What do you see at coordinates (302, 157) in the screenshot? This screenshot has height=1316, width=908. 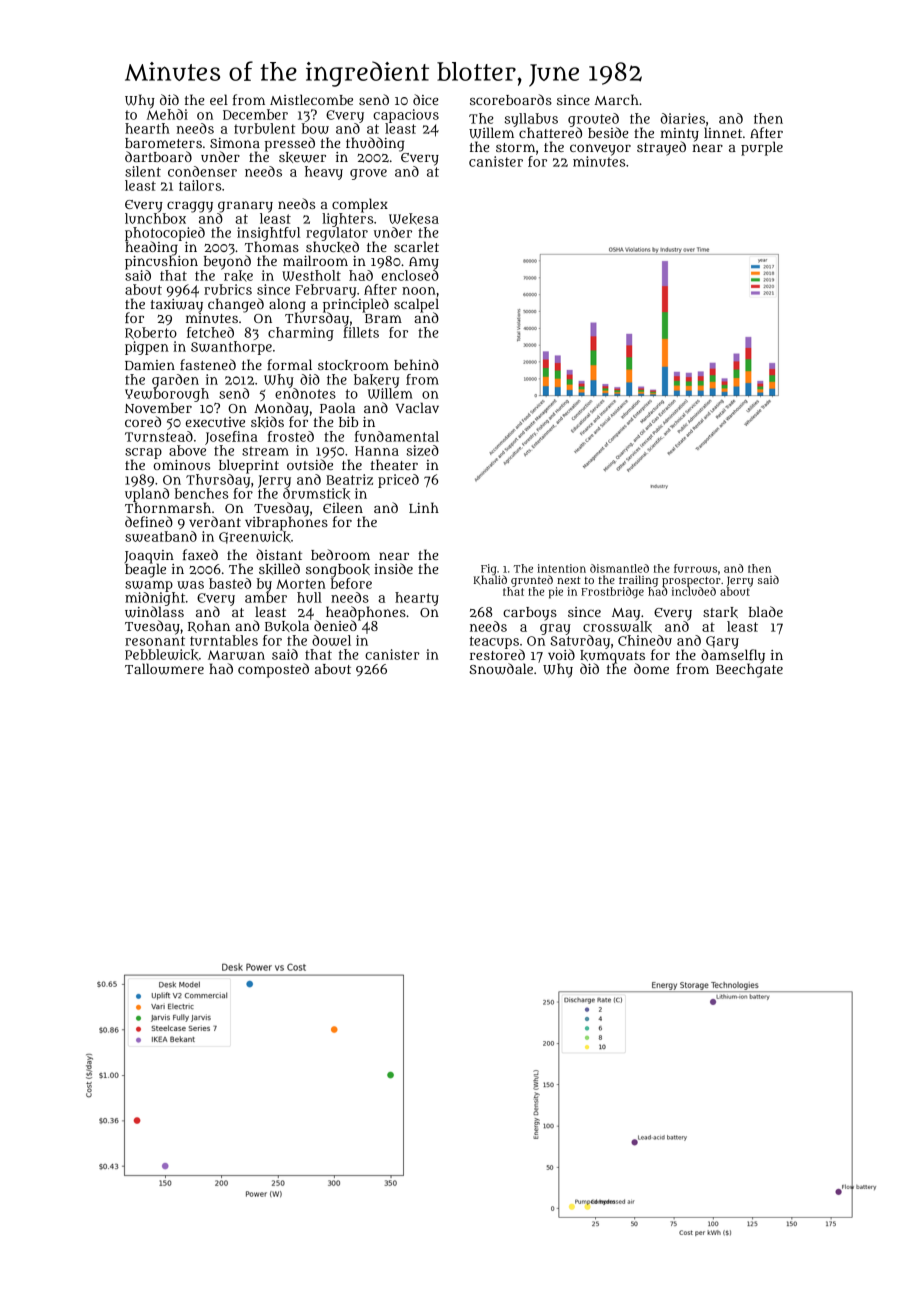 I see `skewer` at bounding box center [302, 157].
